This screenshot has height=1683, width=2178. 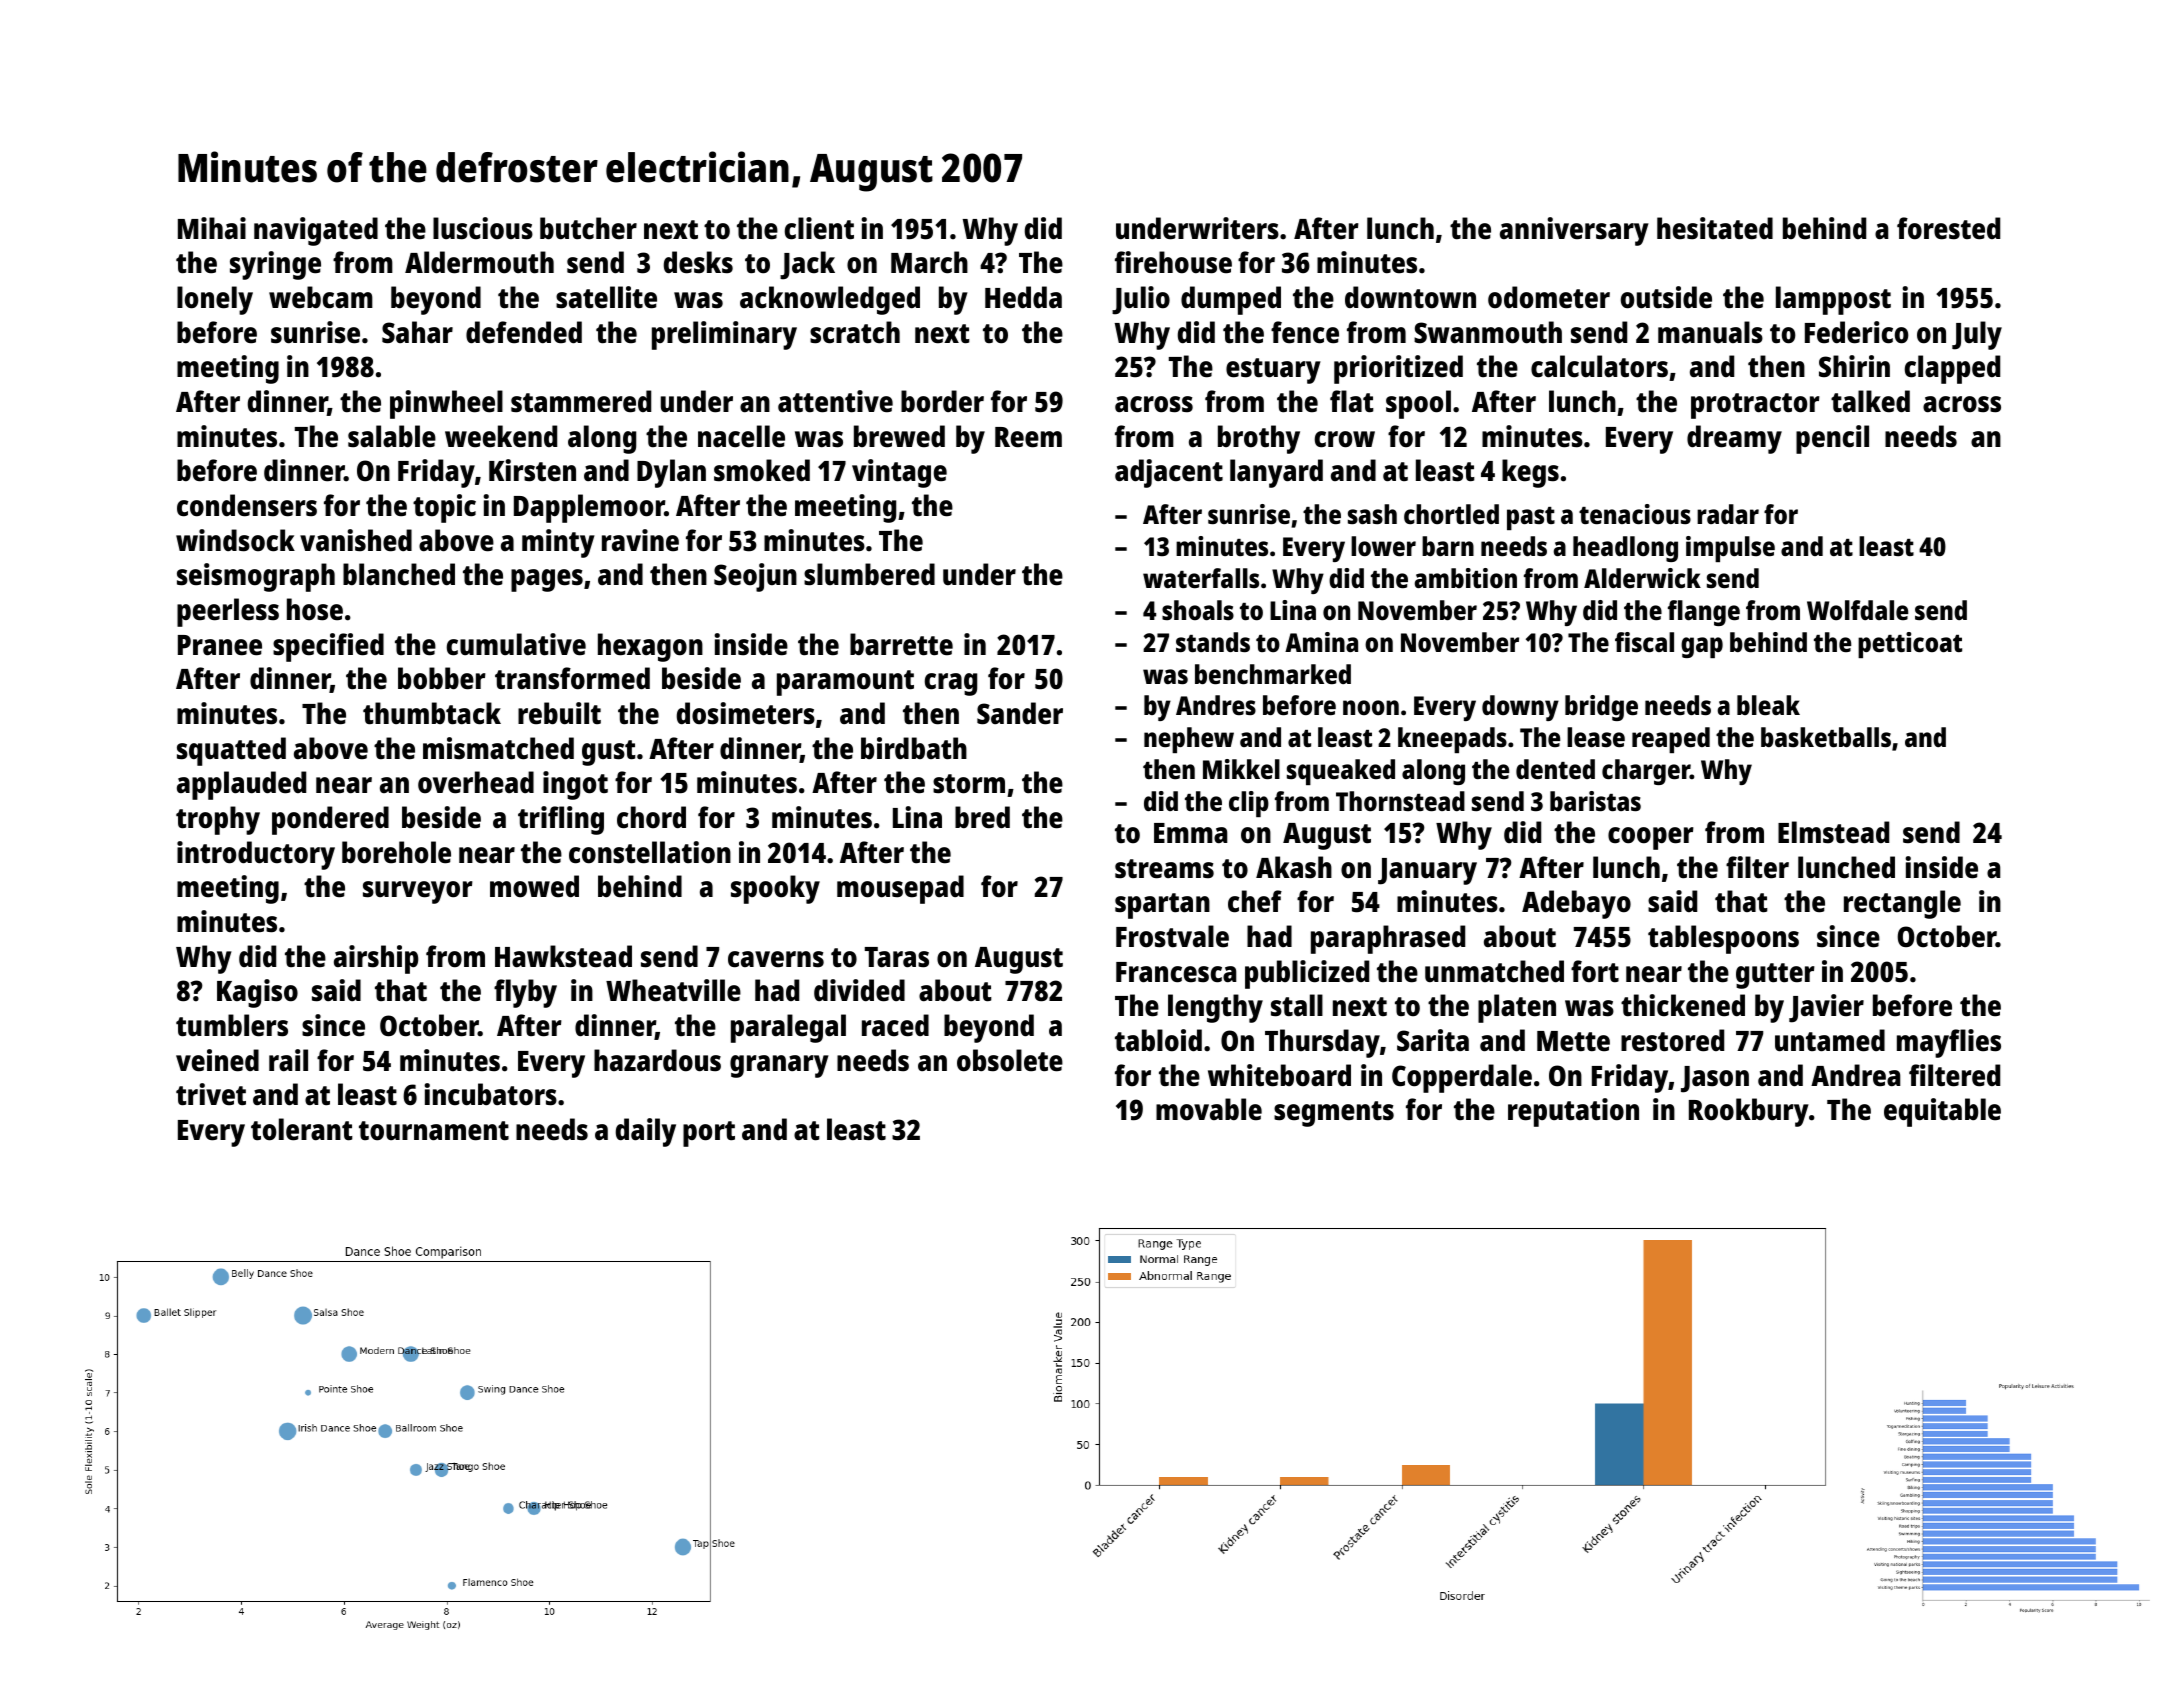 What do you see at coordinates (901, 644) in the screenshot?
I see `barrette` at bounding box center [901, 644].
